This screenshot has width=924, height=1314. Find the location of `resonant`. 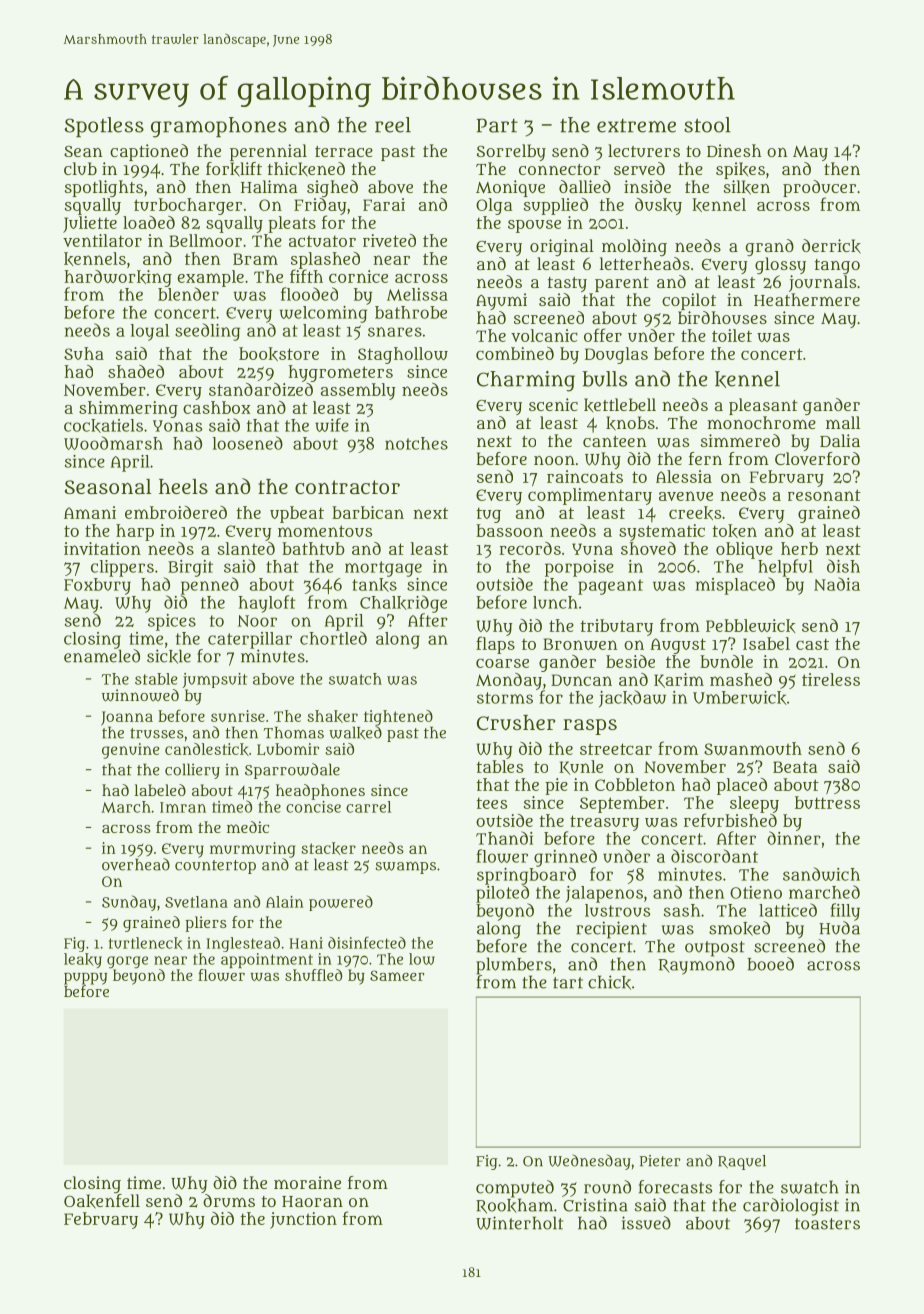

resonant is located at coordinates (824, 495).
